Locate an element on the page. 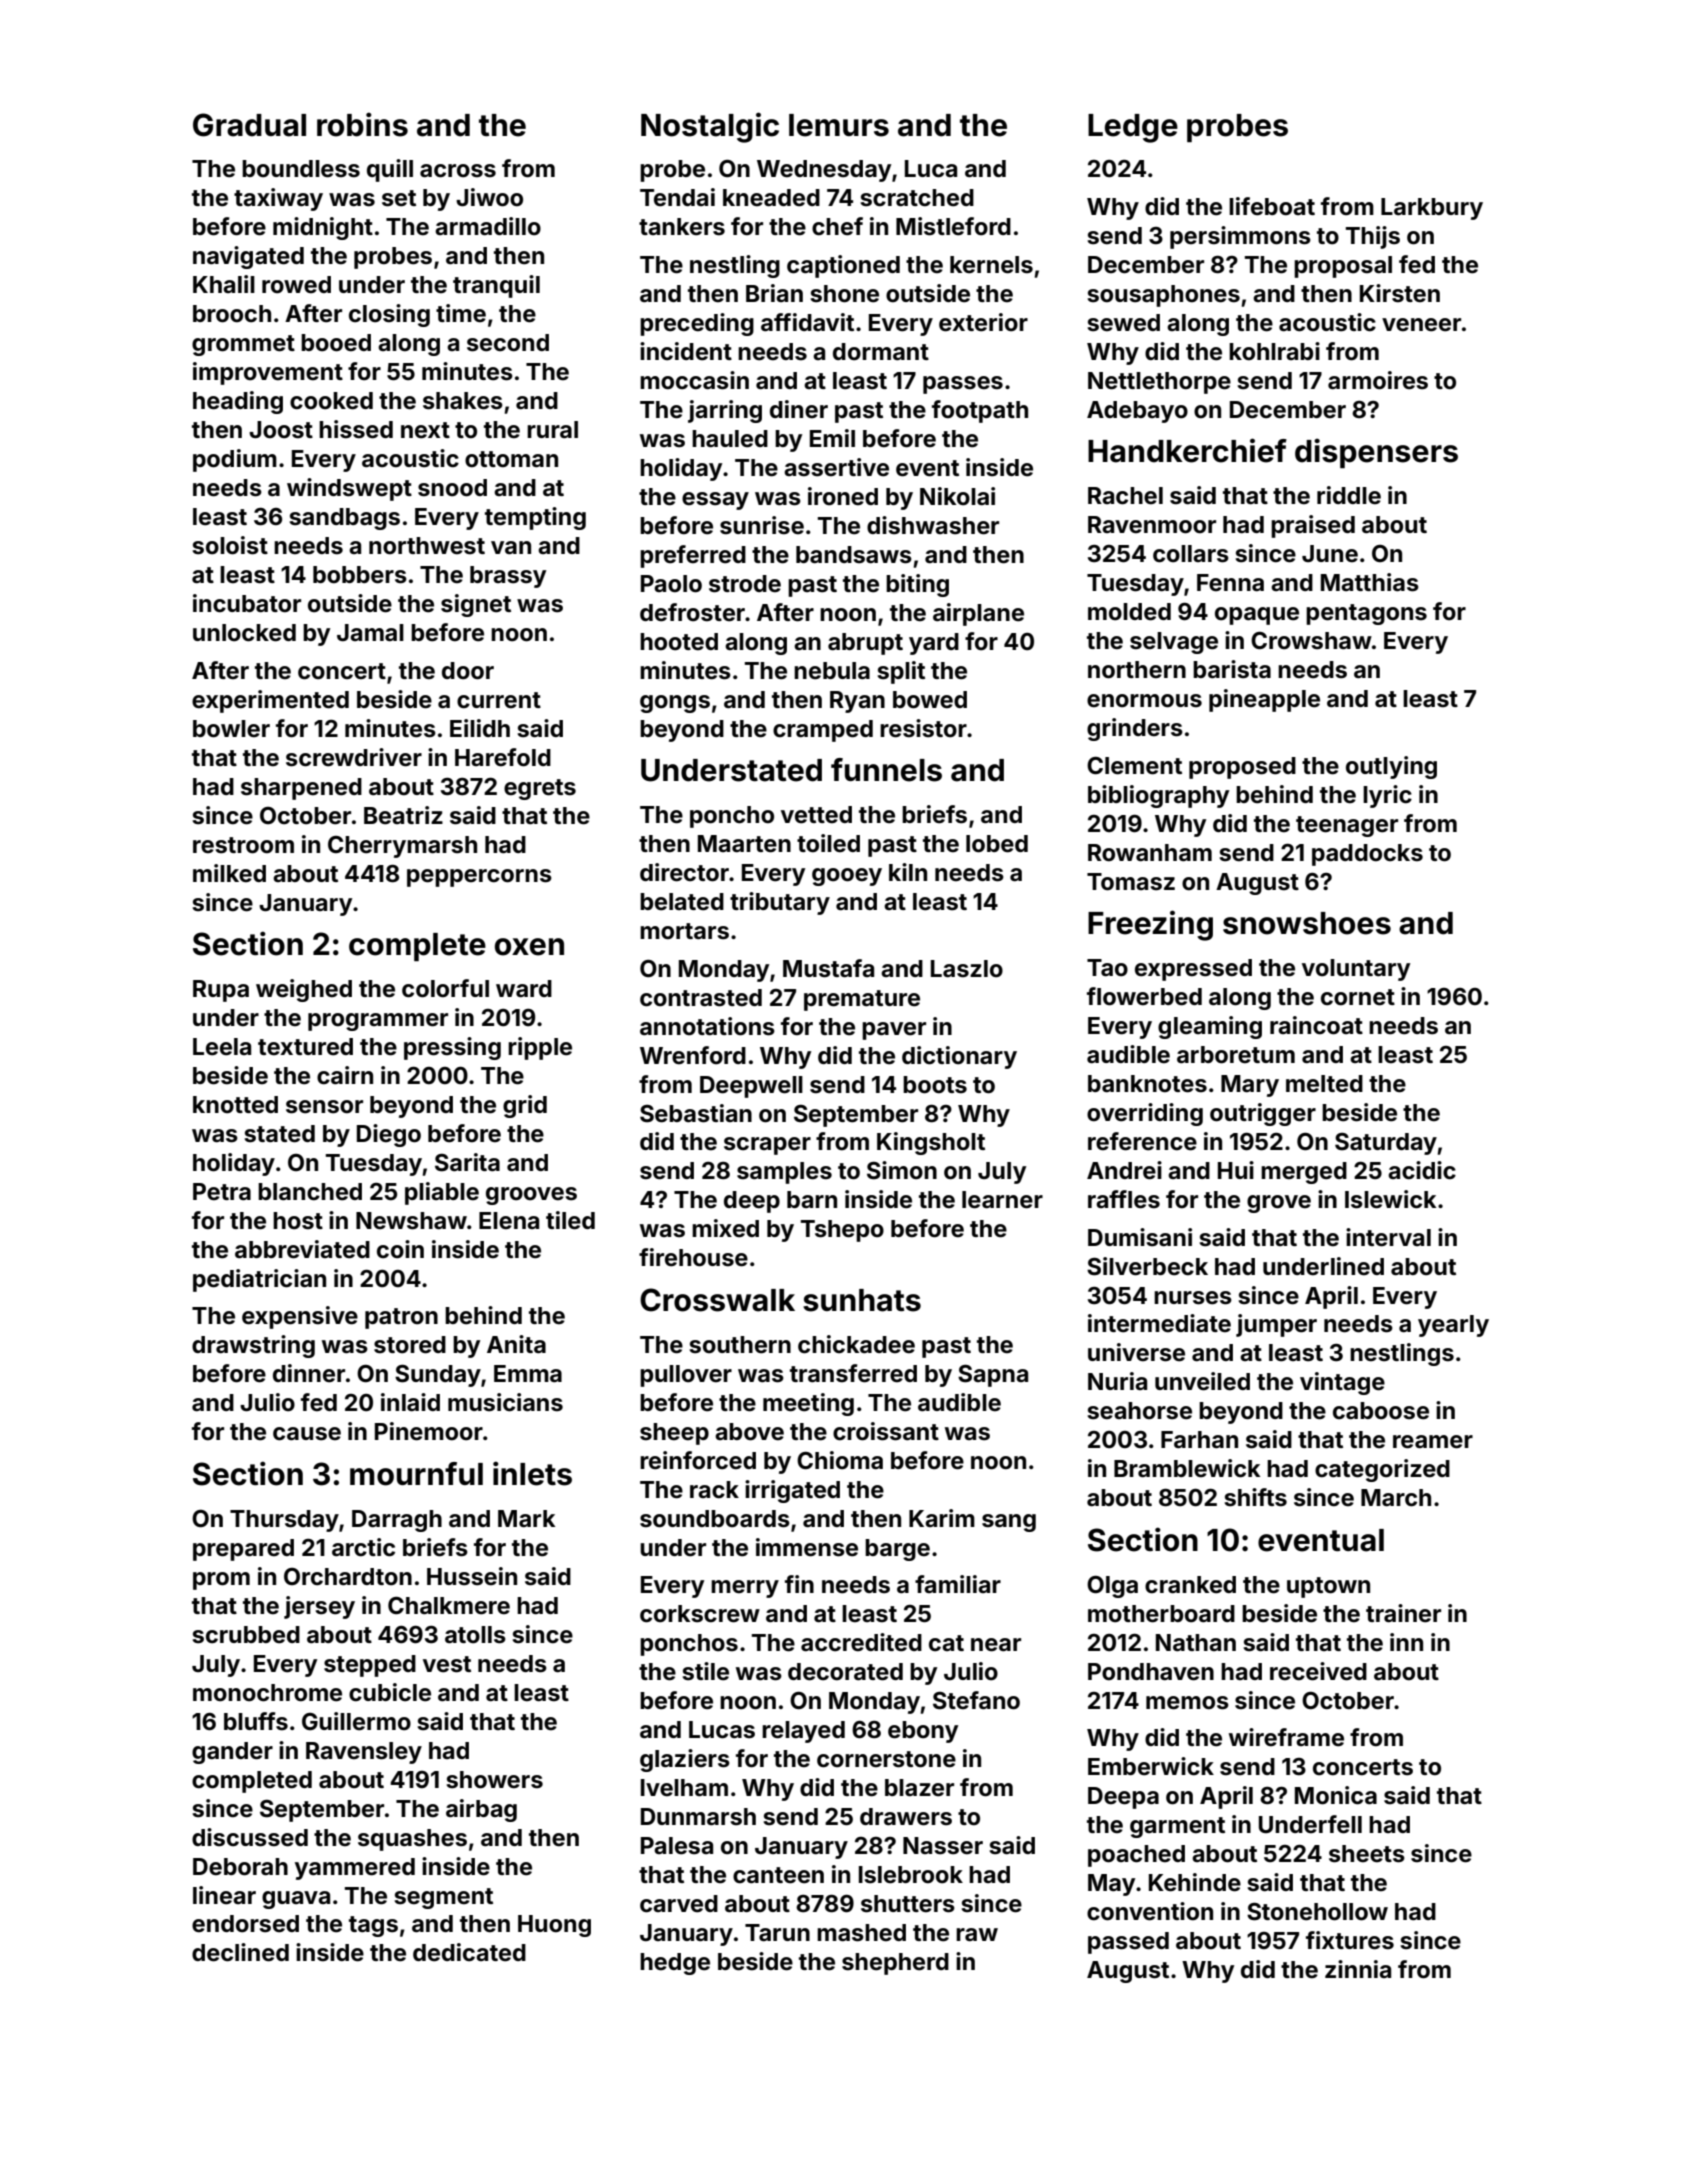  Handkerchief is located at coordinates (1187, 450).
